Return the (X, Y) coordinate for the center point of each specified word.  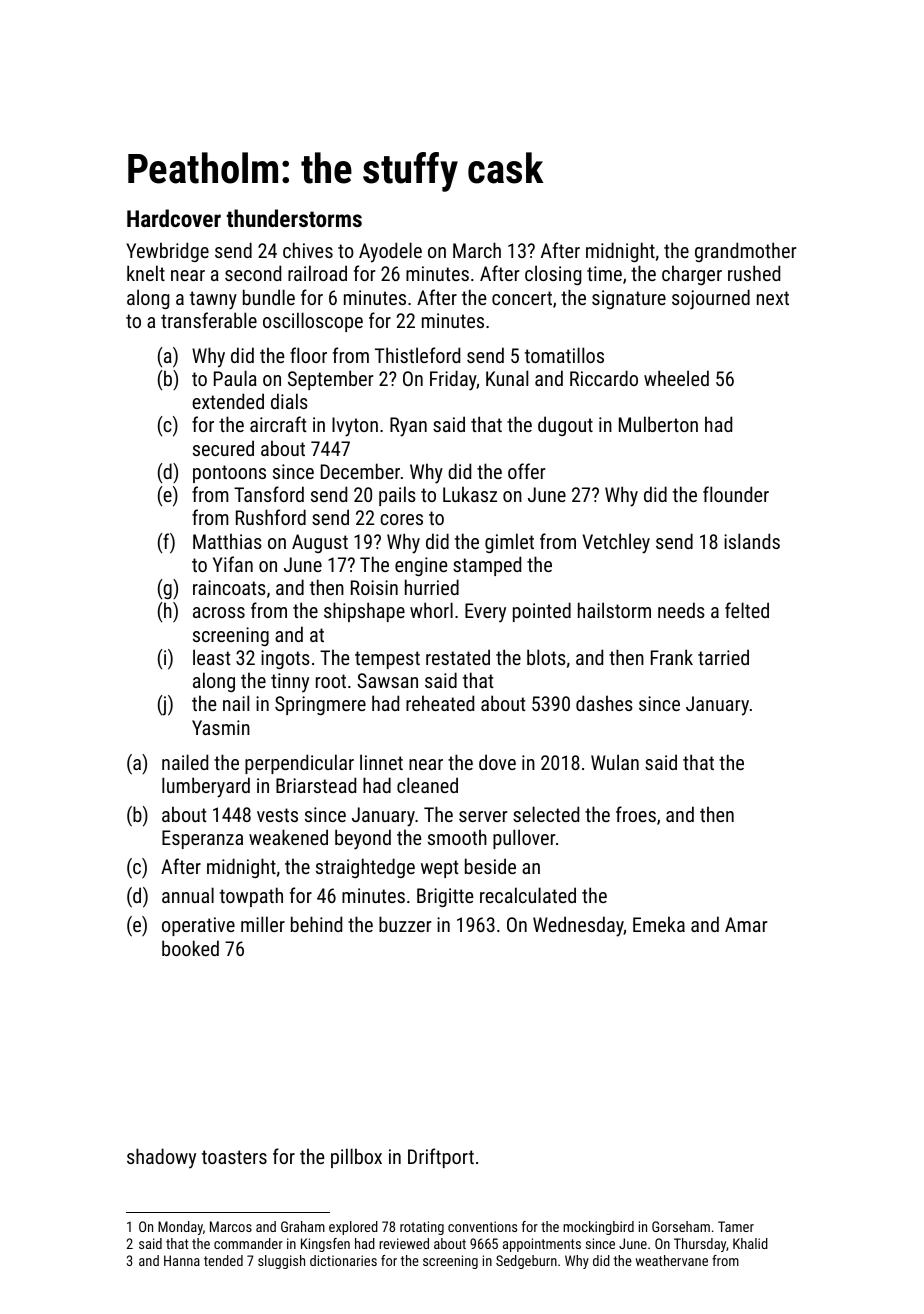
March (477, 250)
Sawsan (387, 680)
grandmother (745, 252)
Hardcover (174, 218)
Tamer (736, 1226)
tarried (723, 657)
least (211, 657)
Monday (180, 1228)
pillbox (356, 1158)
